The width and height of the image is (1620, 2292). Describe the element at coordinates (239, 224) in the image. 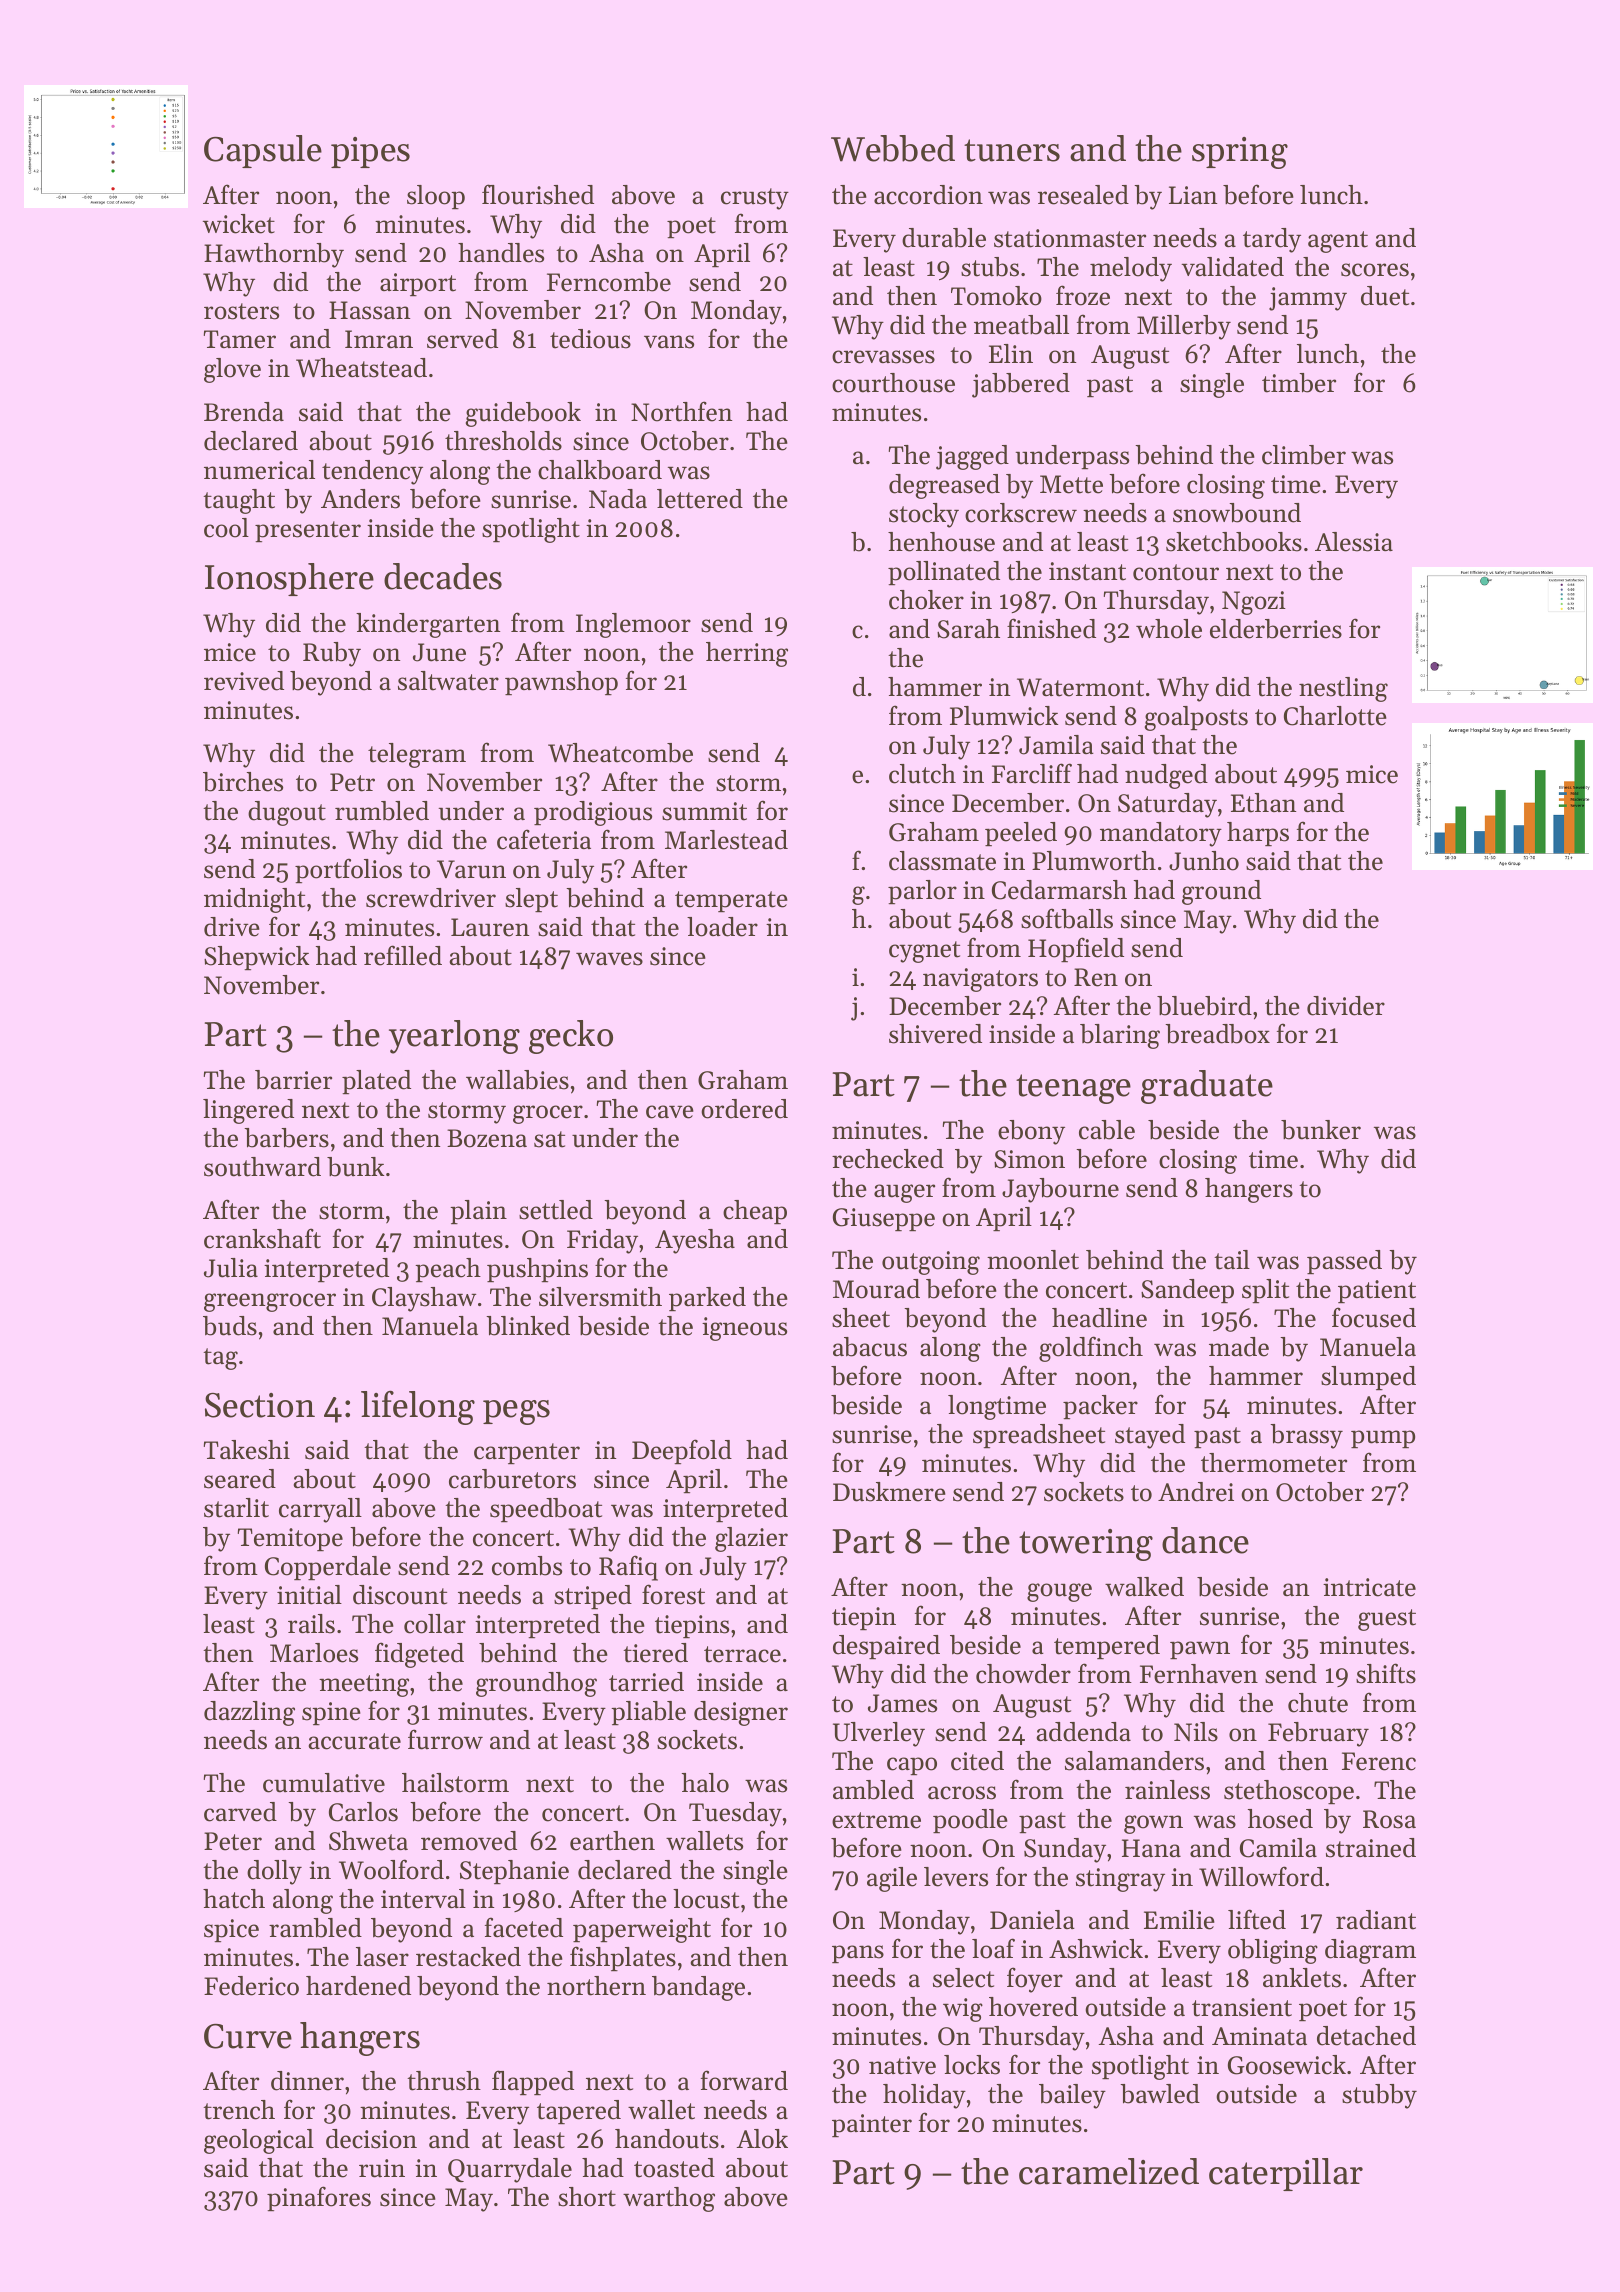

I see `wicket` at that location.
